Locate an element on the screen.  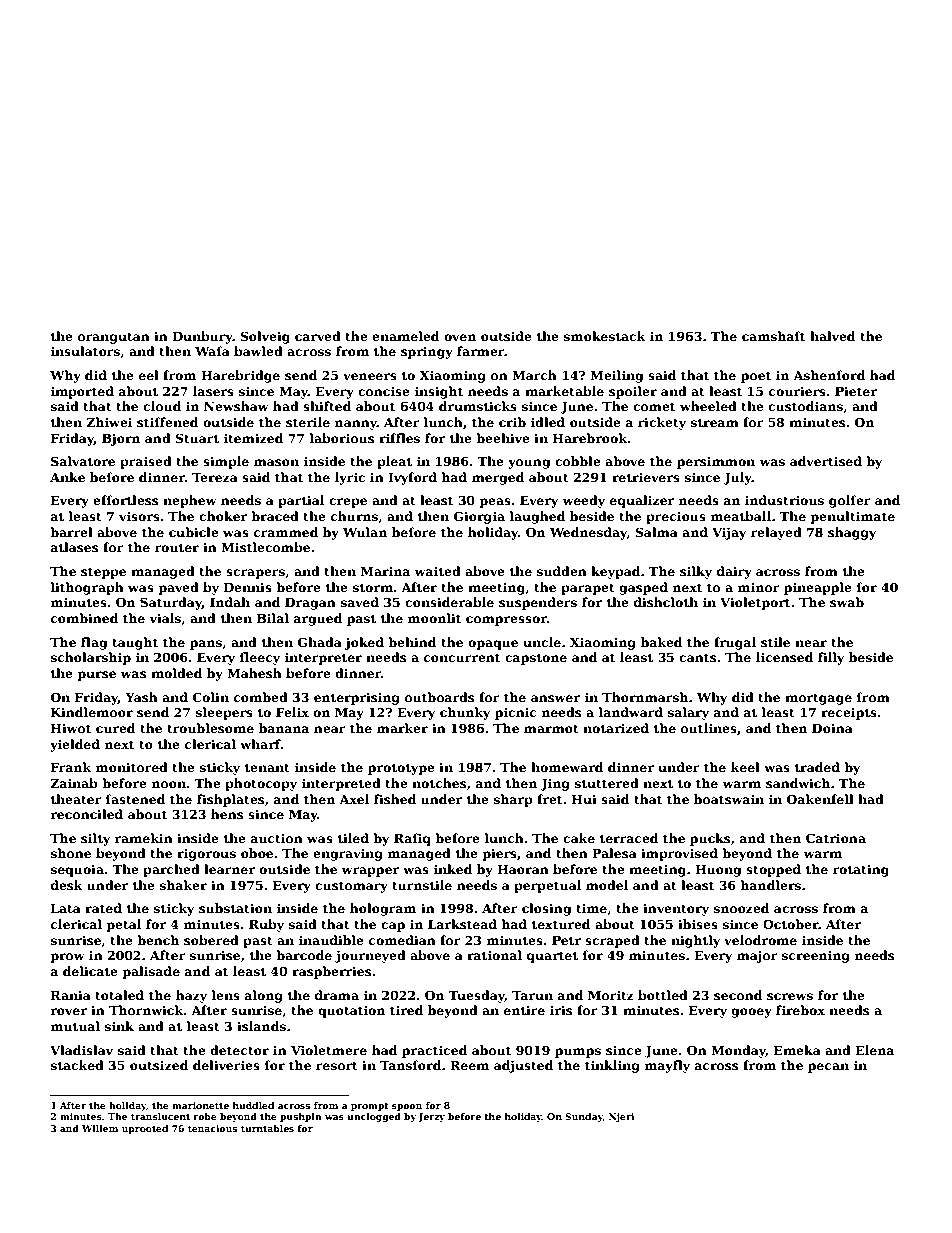
Pieter is located at coordinates (856, 391).
